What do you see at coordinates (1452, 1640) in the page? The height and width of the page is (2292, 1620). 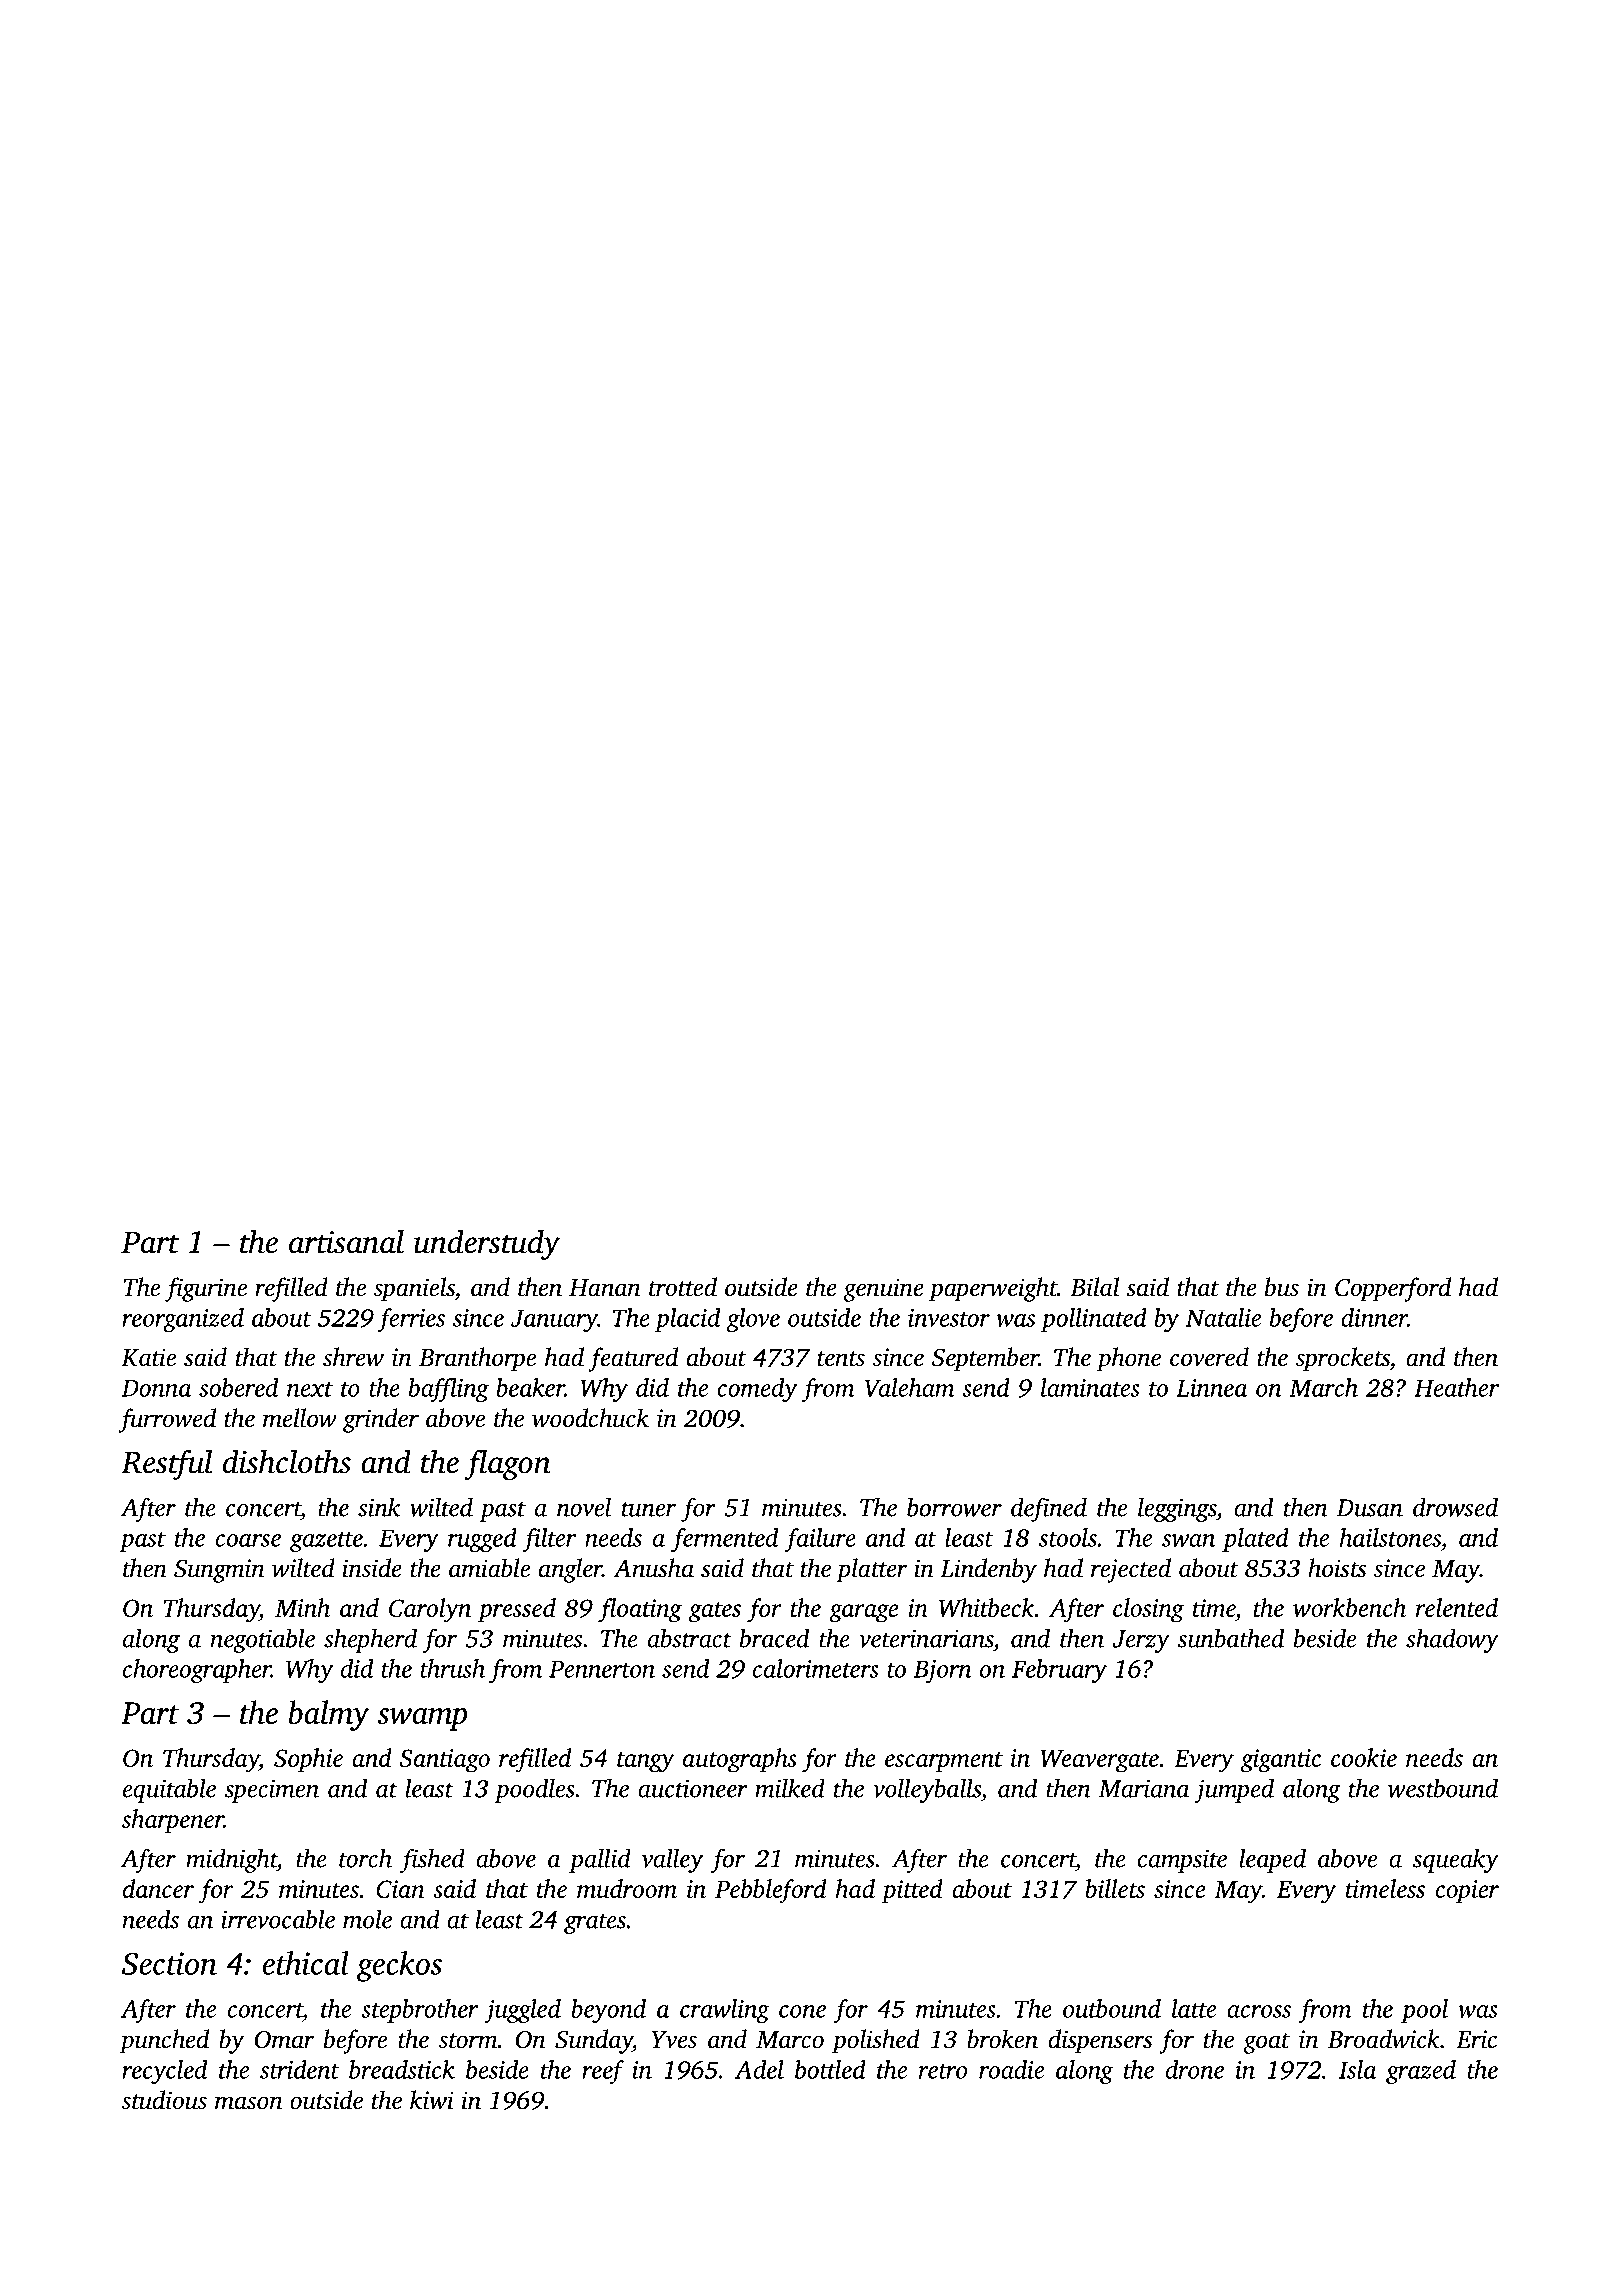 I see `shadowy` at bounding box center [1452, 1640].
